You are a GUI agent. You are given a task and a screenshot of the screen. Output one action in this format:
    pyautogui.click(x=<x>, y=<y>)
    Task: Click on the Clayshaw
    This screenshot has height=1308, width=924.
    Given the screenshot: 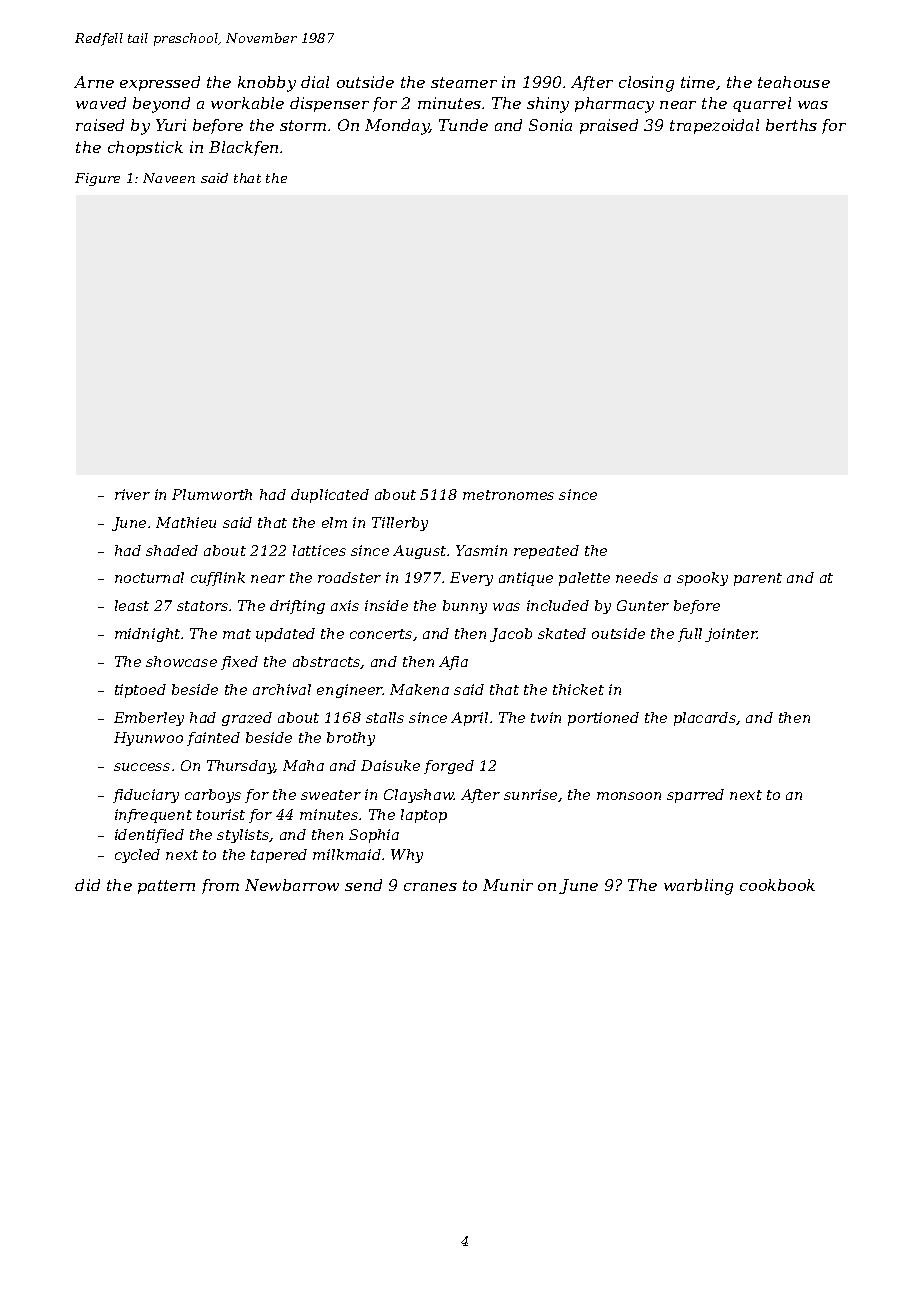 What is the action you would take?
    pyautogui.click(x=419, y=796)
